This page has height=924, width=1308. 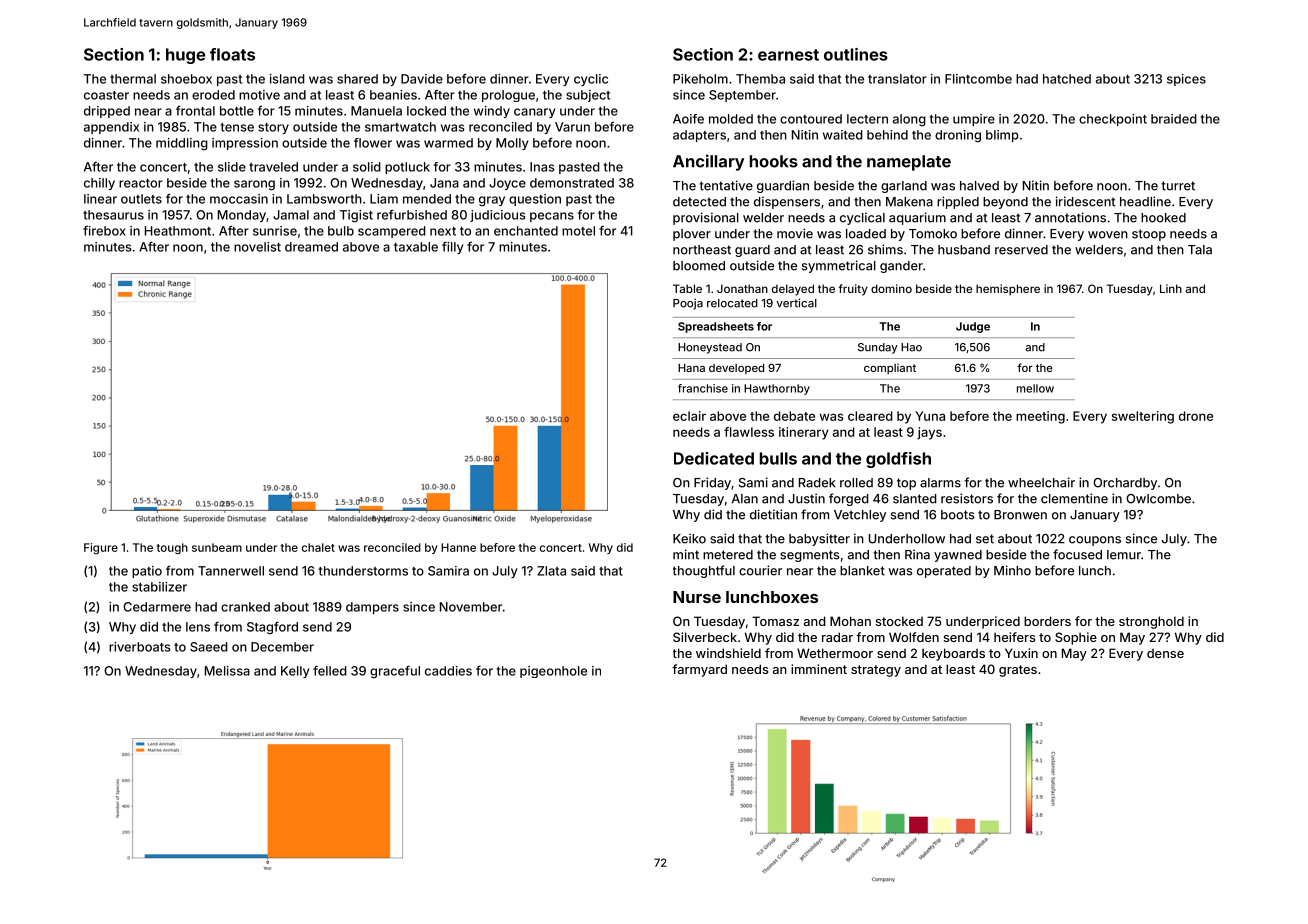 I want to click on Heathmont, so click(x=178, y=231).
